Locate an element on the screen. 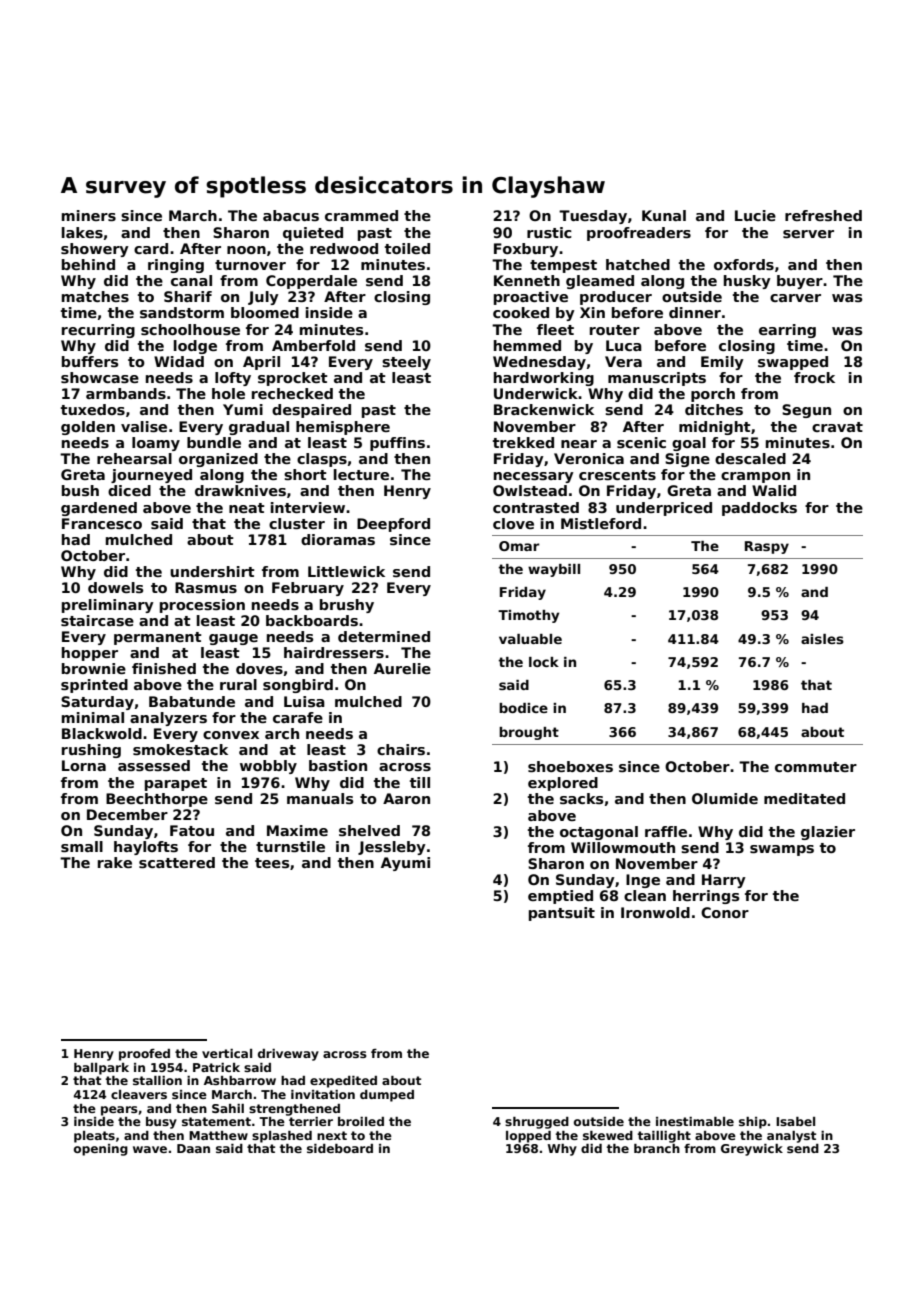 The image size is (924, 1311). crammed is located at coordinates (361, 215).
